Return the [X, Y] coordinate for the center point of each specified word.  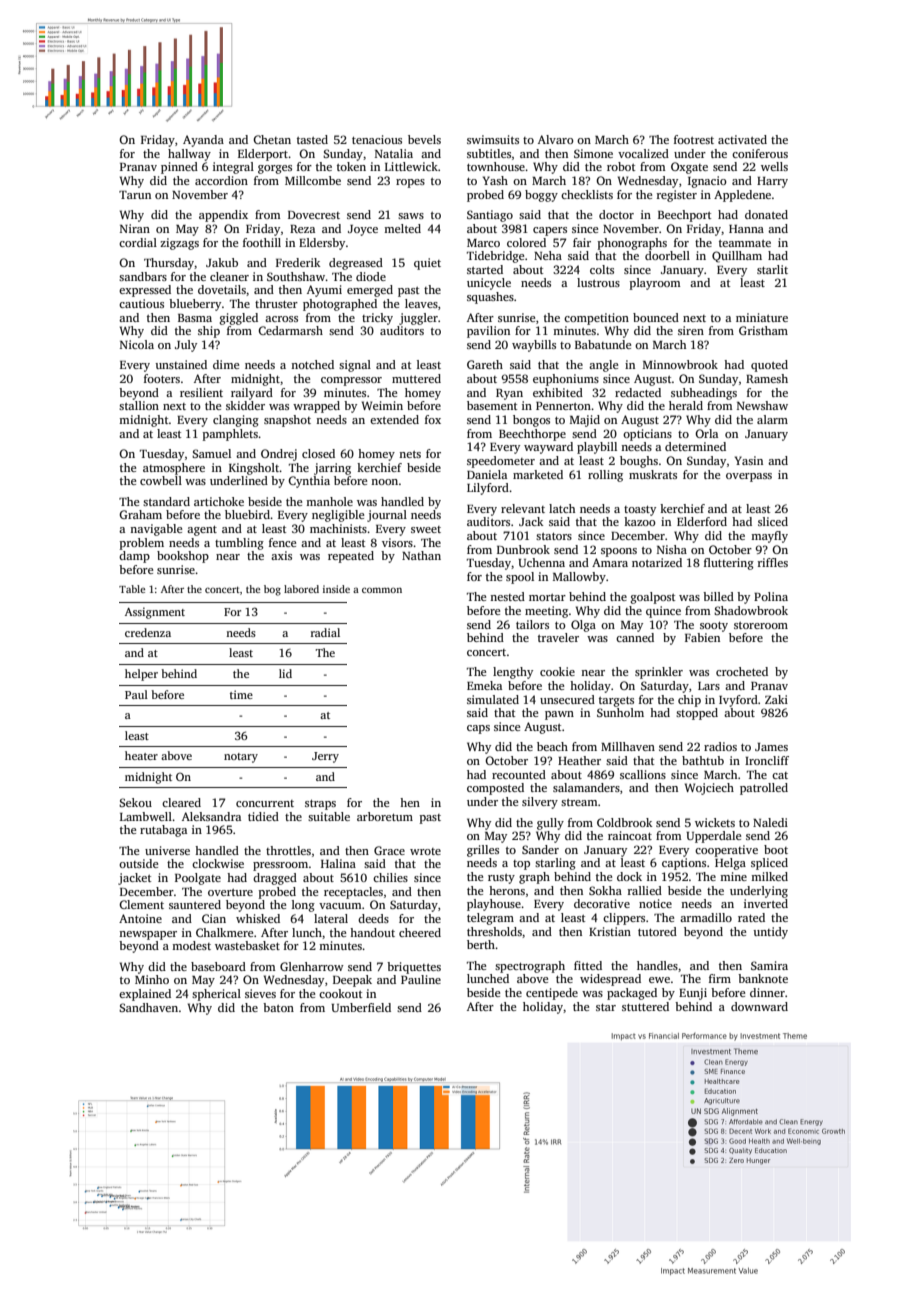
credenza [148, 632]
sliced [773, 521]
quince [663, 612]
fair [582, 242]
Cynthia [309, 482]
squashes [490, 298]
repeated [351, 557]
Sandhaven [148, 1007]
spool [520, 578]
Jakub [222, 262]
